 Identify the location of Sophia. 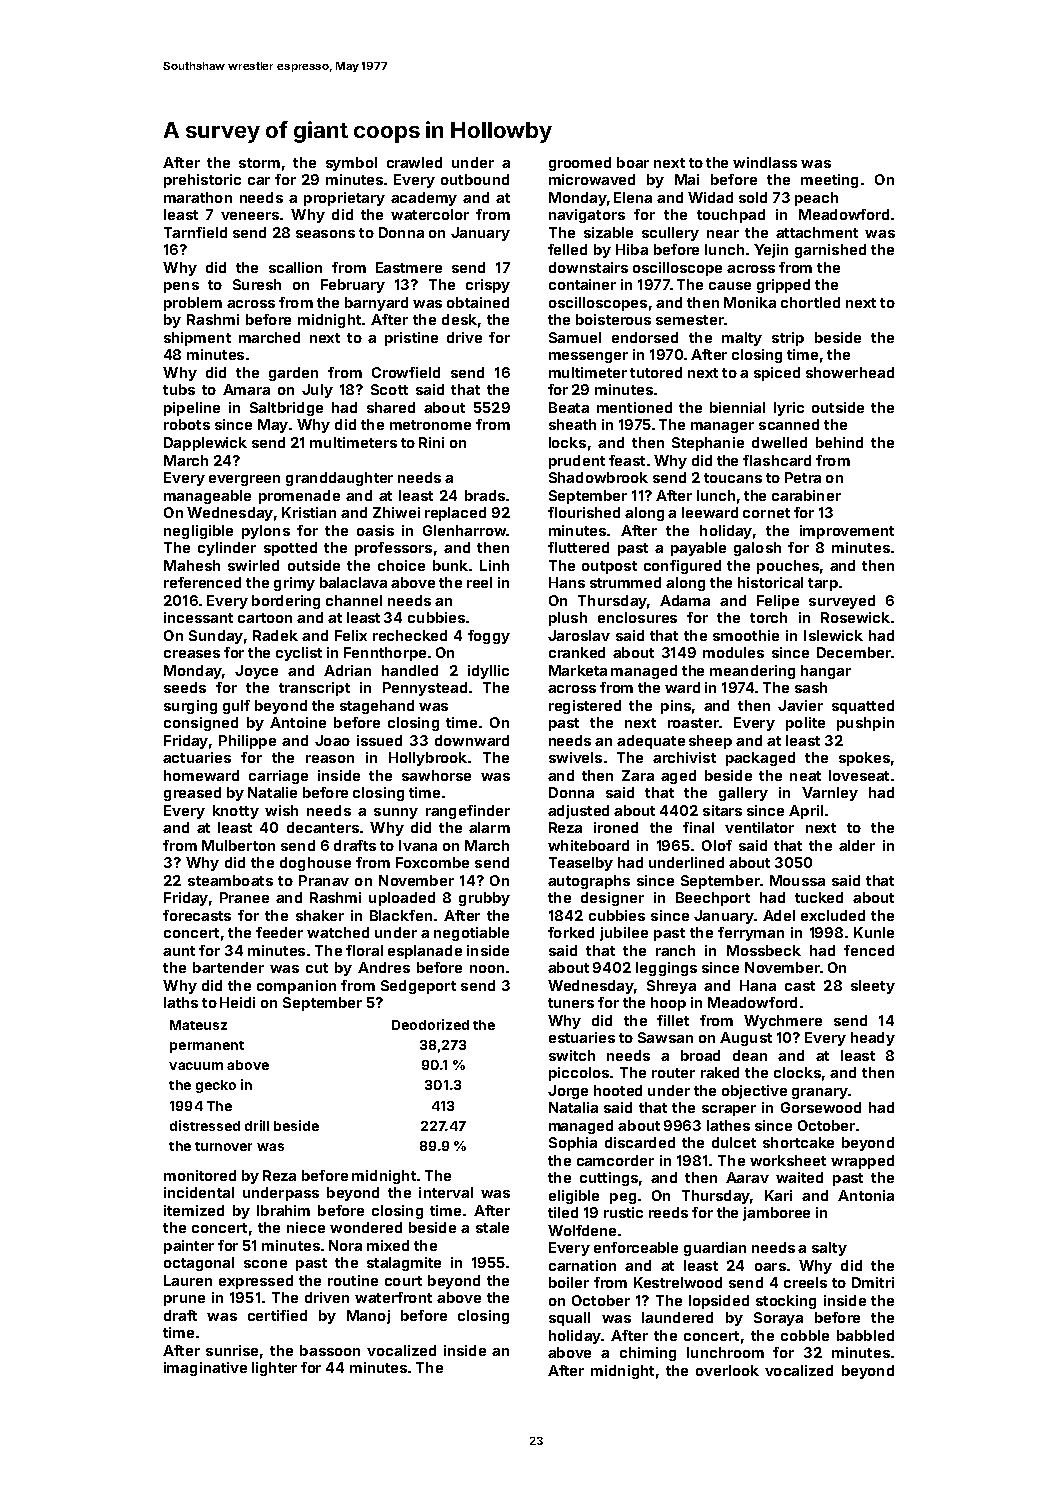
(573, 1144).
